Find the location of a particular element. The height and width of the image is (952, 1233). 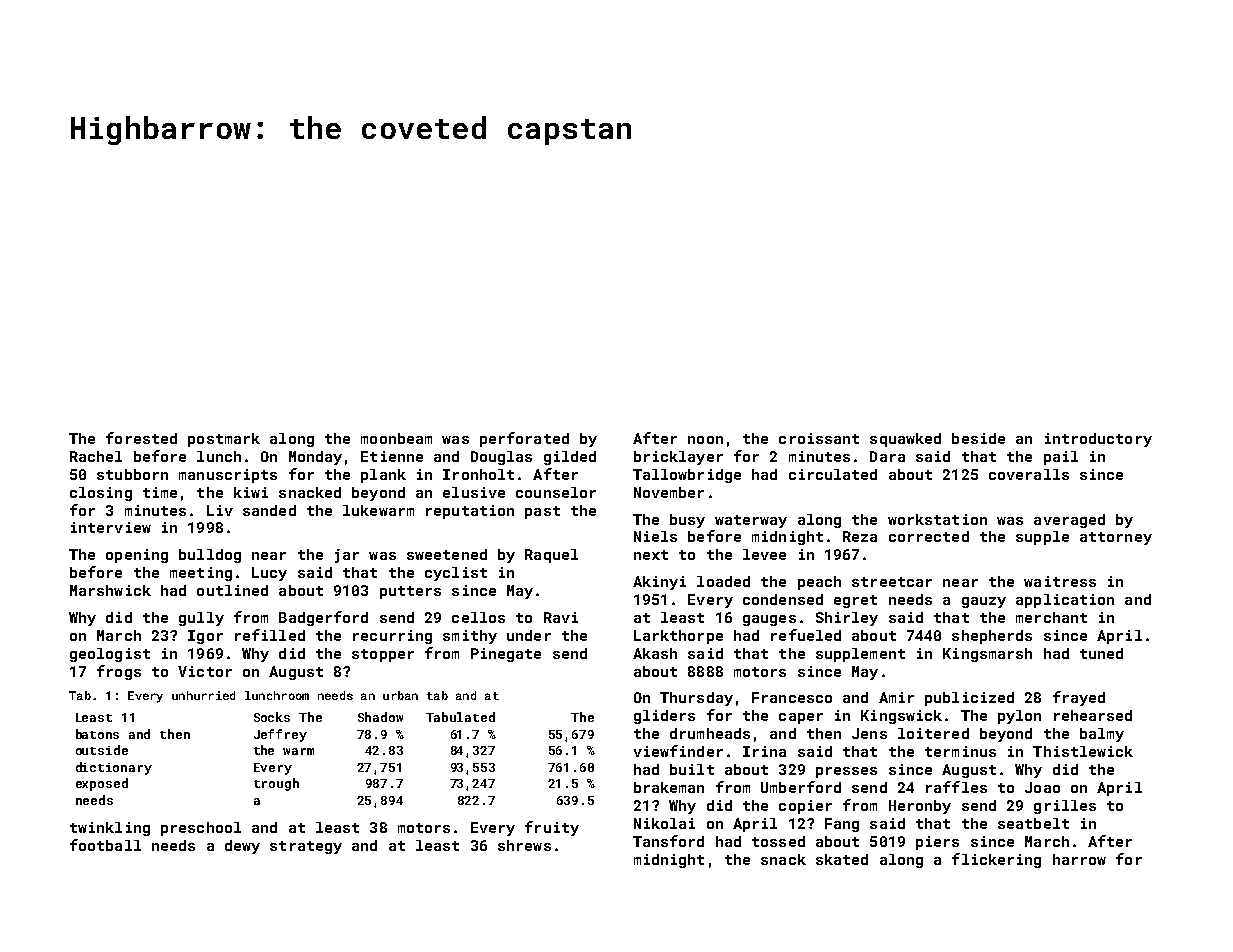

football is located at coordinates (105, 845).
